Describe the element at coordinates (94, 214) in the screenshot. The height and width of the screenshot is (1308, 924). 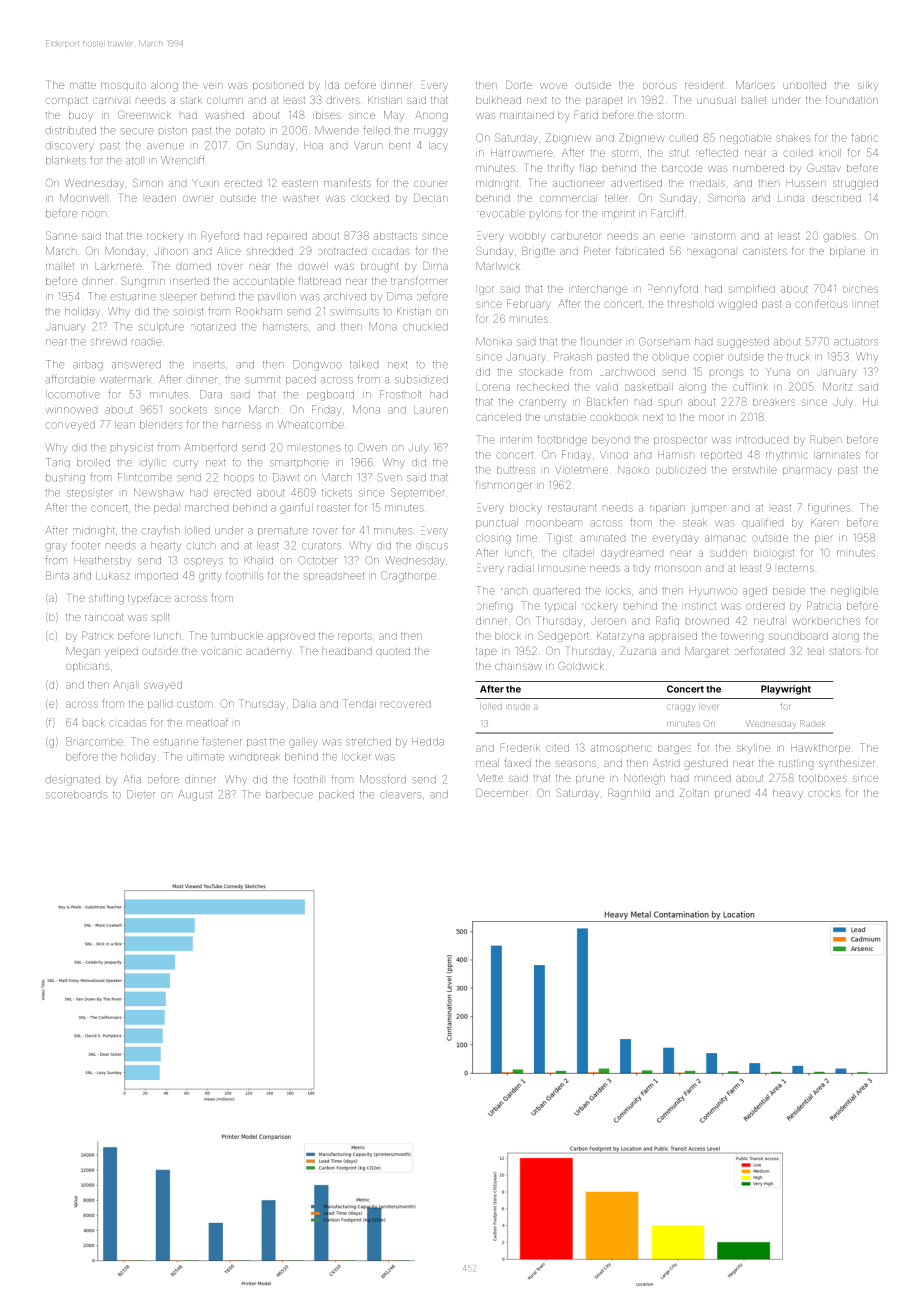
I see `noon` at that location.
